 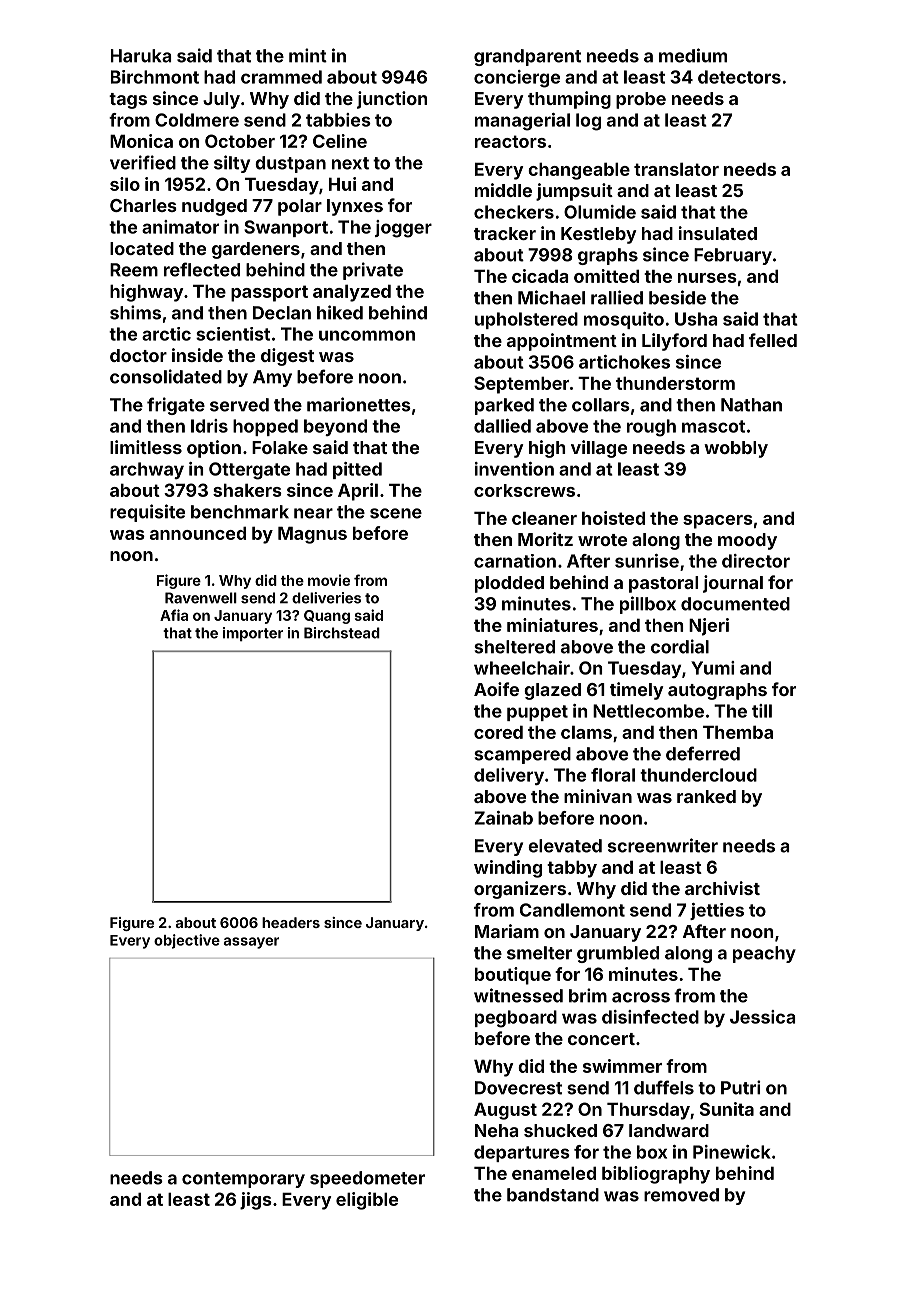 What do you see at coordinates (342, 633) in the page?
I see `Birchstead` at bounding box center [342, 633].
